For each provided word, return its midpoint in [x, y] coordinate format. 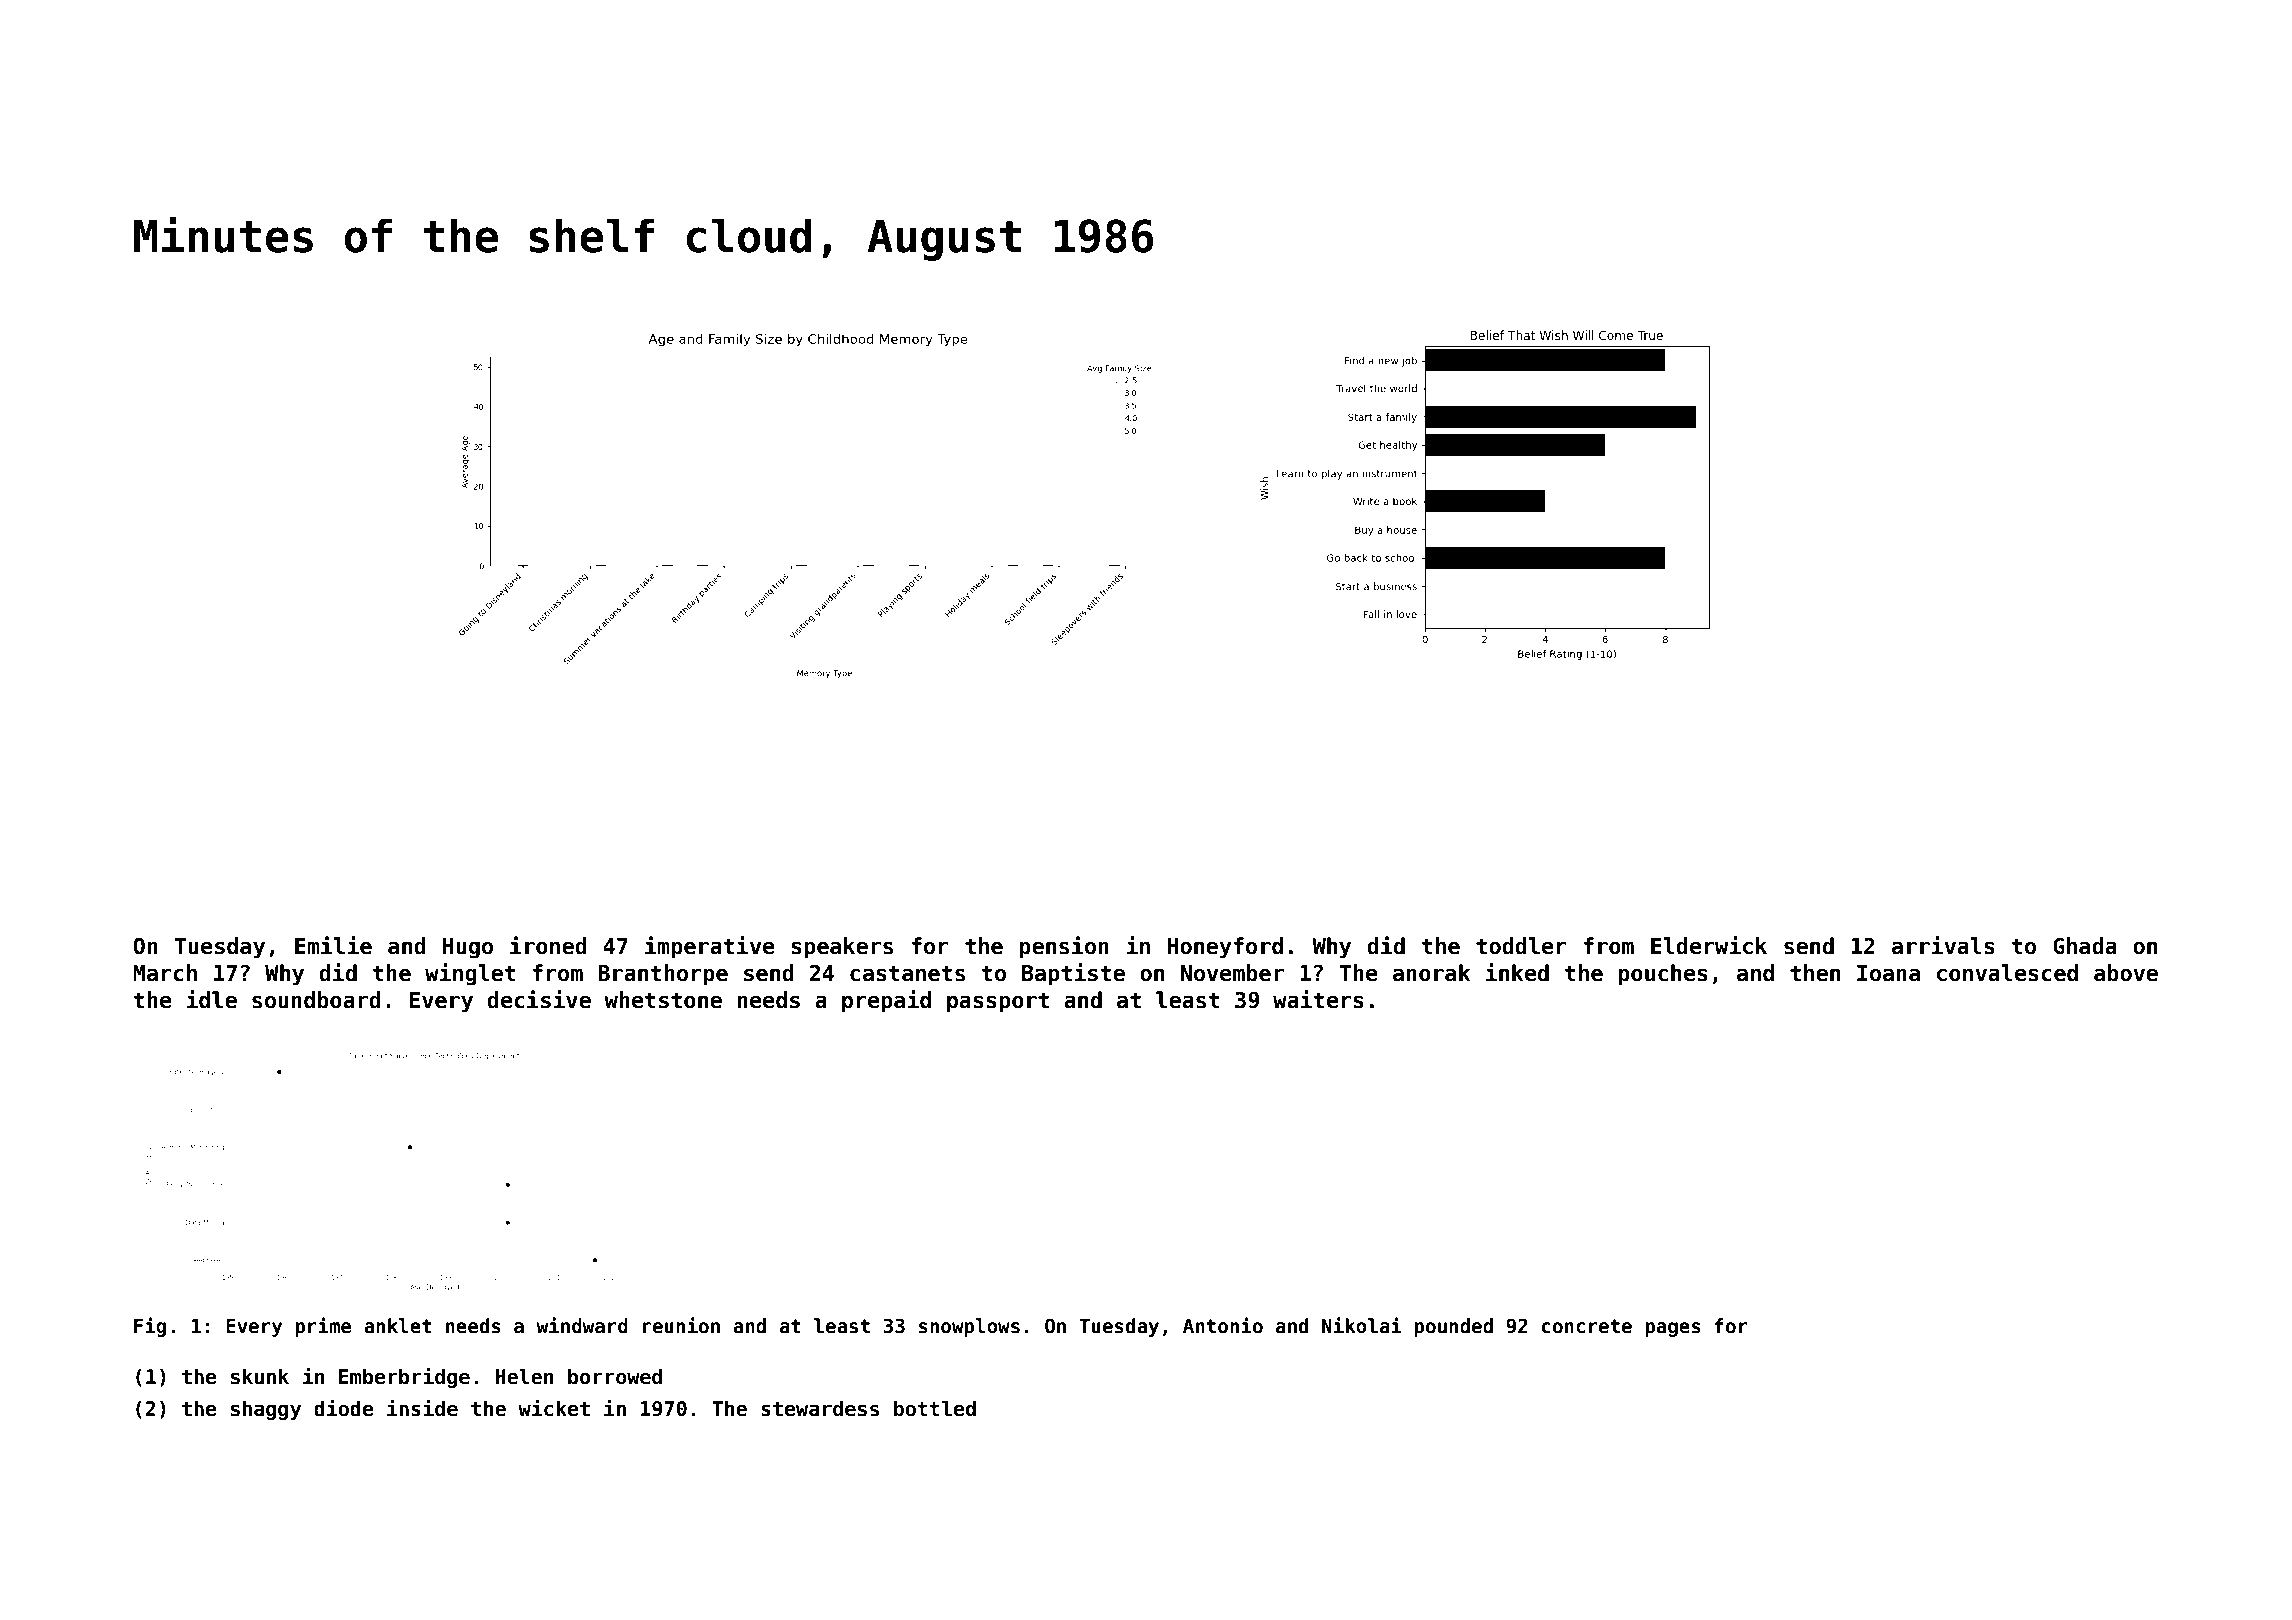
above [2126, 973]
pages [1673, 1329]
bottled [935, 1408]
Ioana [1888, 973]
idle [212, 999]
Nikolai [1362, 1325]
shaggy [266, 1410]
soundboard [316, 1000]
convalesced [2007, 973]
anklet [398, 1326]
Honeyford [1225, 948]
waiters [1318, 999]
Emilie [333, 945]
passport [998, 1002]
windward [582, 1325]
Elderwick [1709, 945]
